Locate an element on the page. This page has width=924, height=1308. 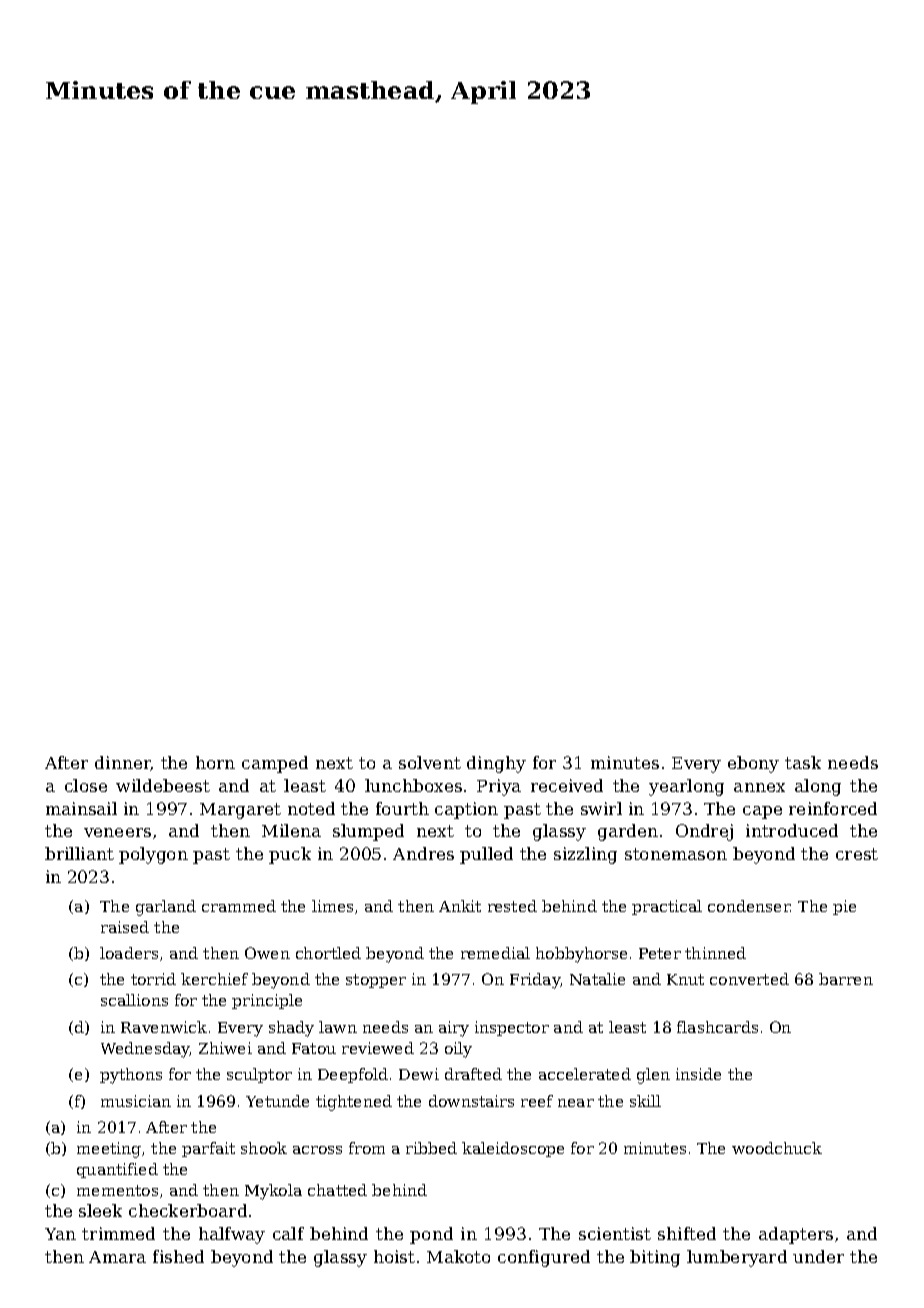
accelerated is located at coordinates (585, 1074).
